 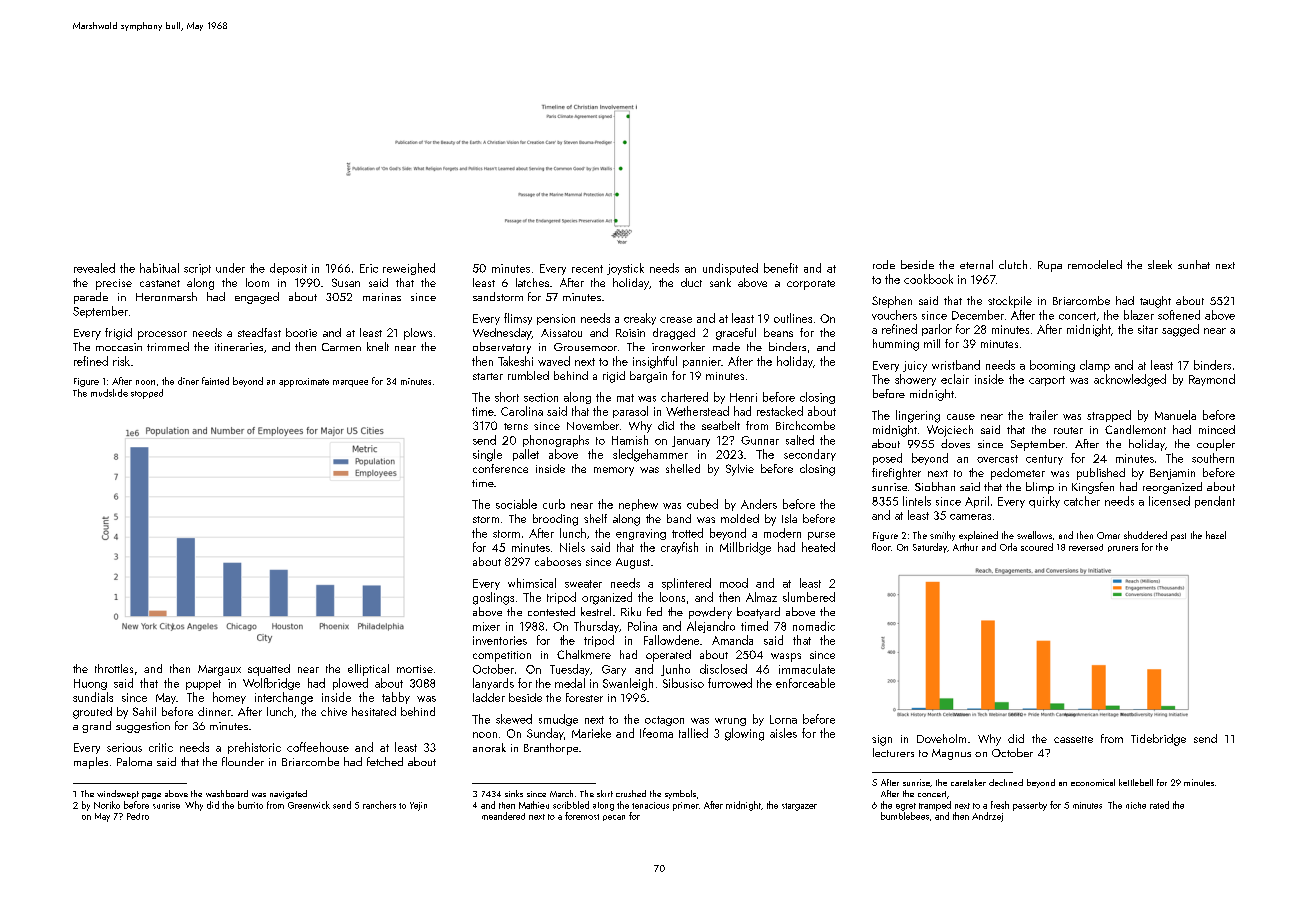 I want to click on clutch, so click(x=1013, y=264).
